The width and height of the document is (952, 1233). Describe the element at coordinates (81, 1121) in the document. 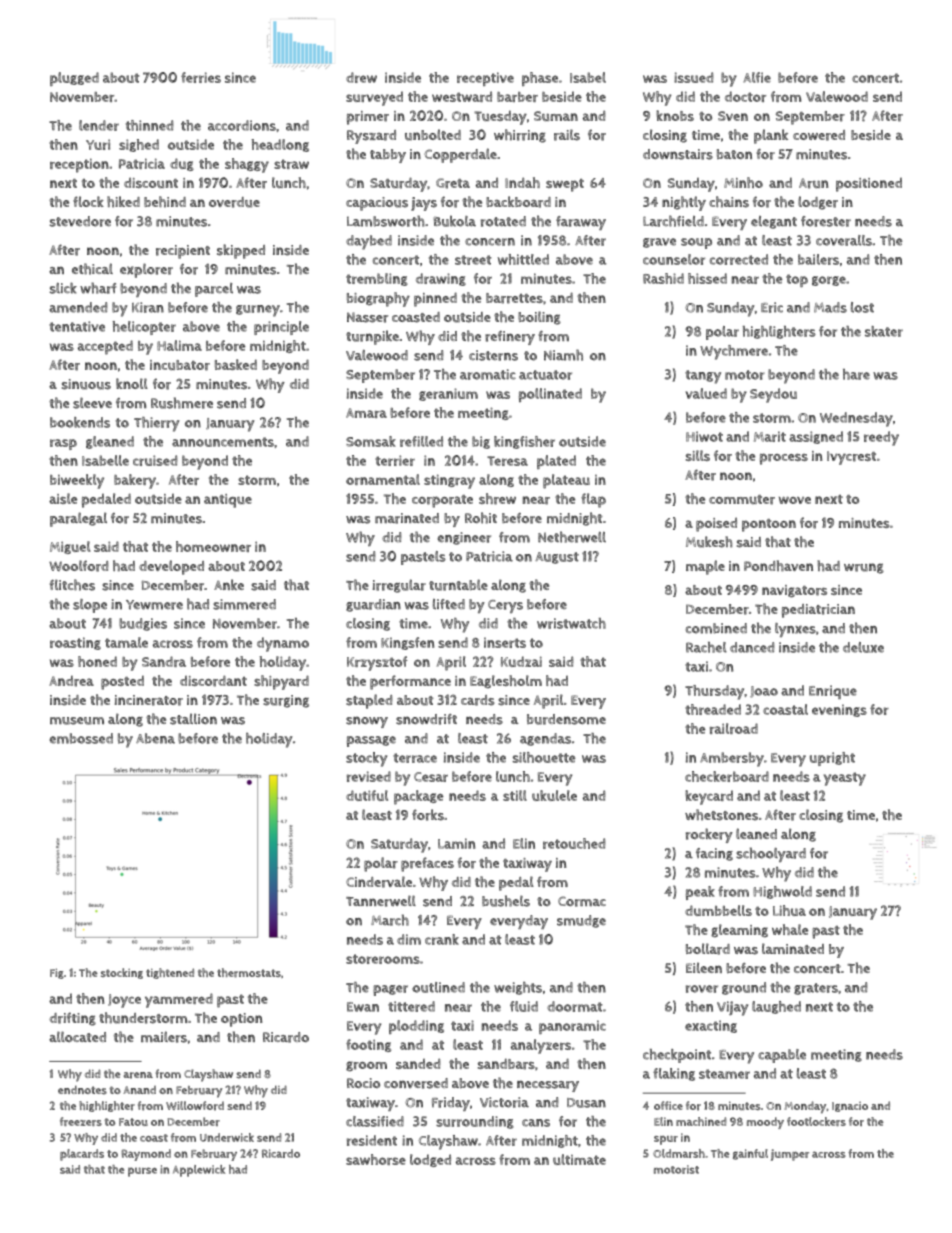

I see `freezers` at that location.
